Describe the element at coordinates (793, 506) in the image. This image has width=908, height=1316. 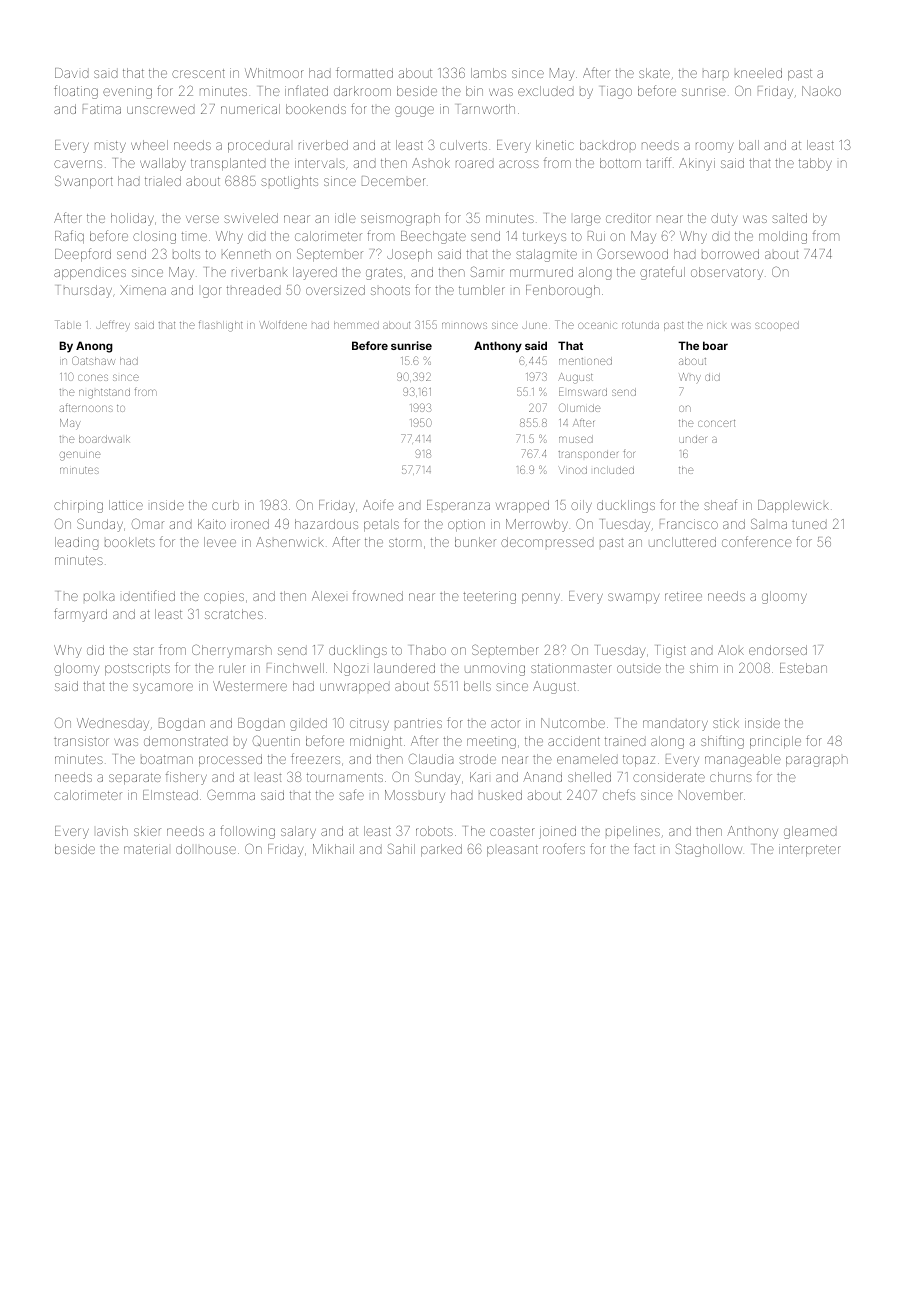
I see `Dapplewick` at that location.
